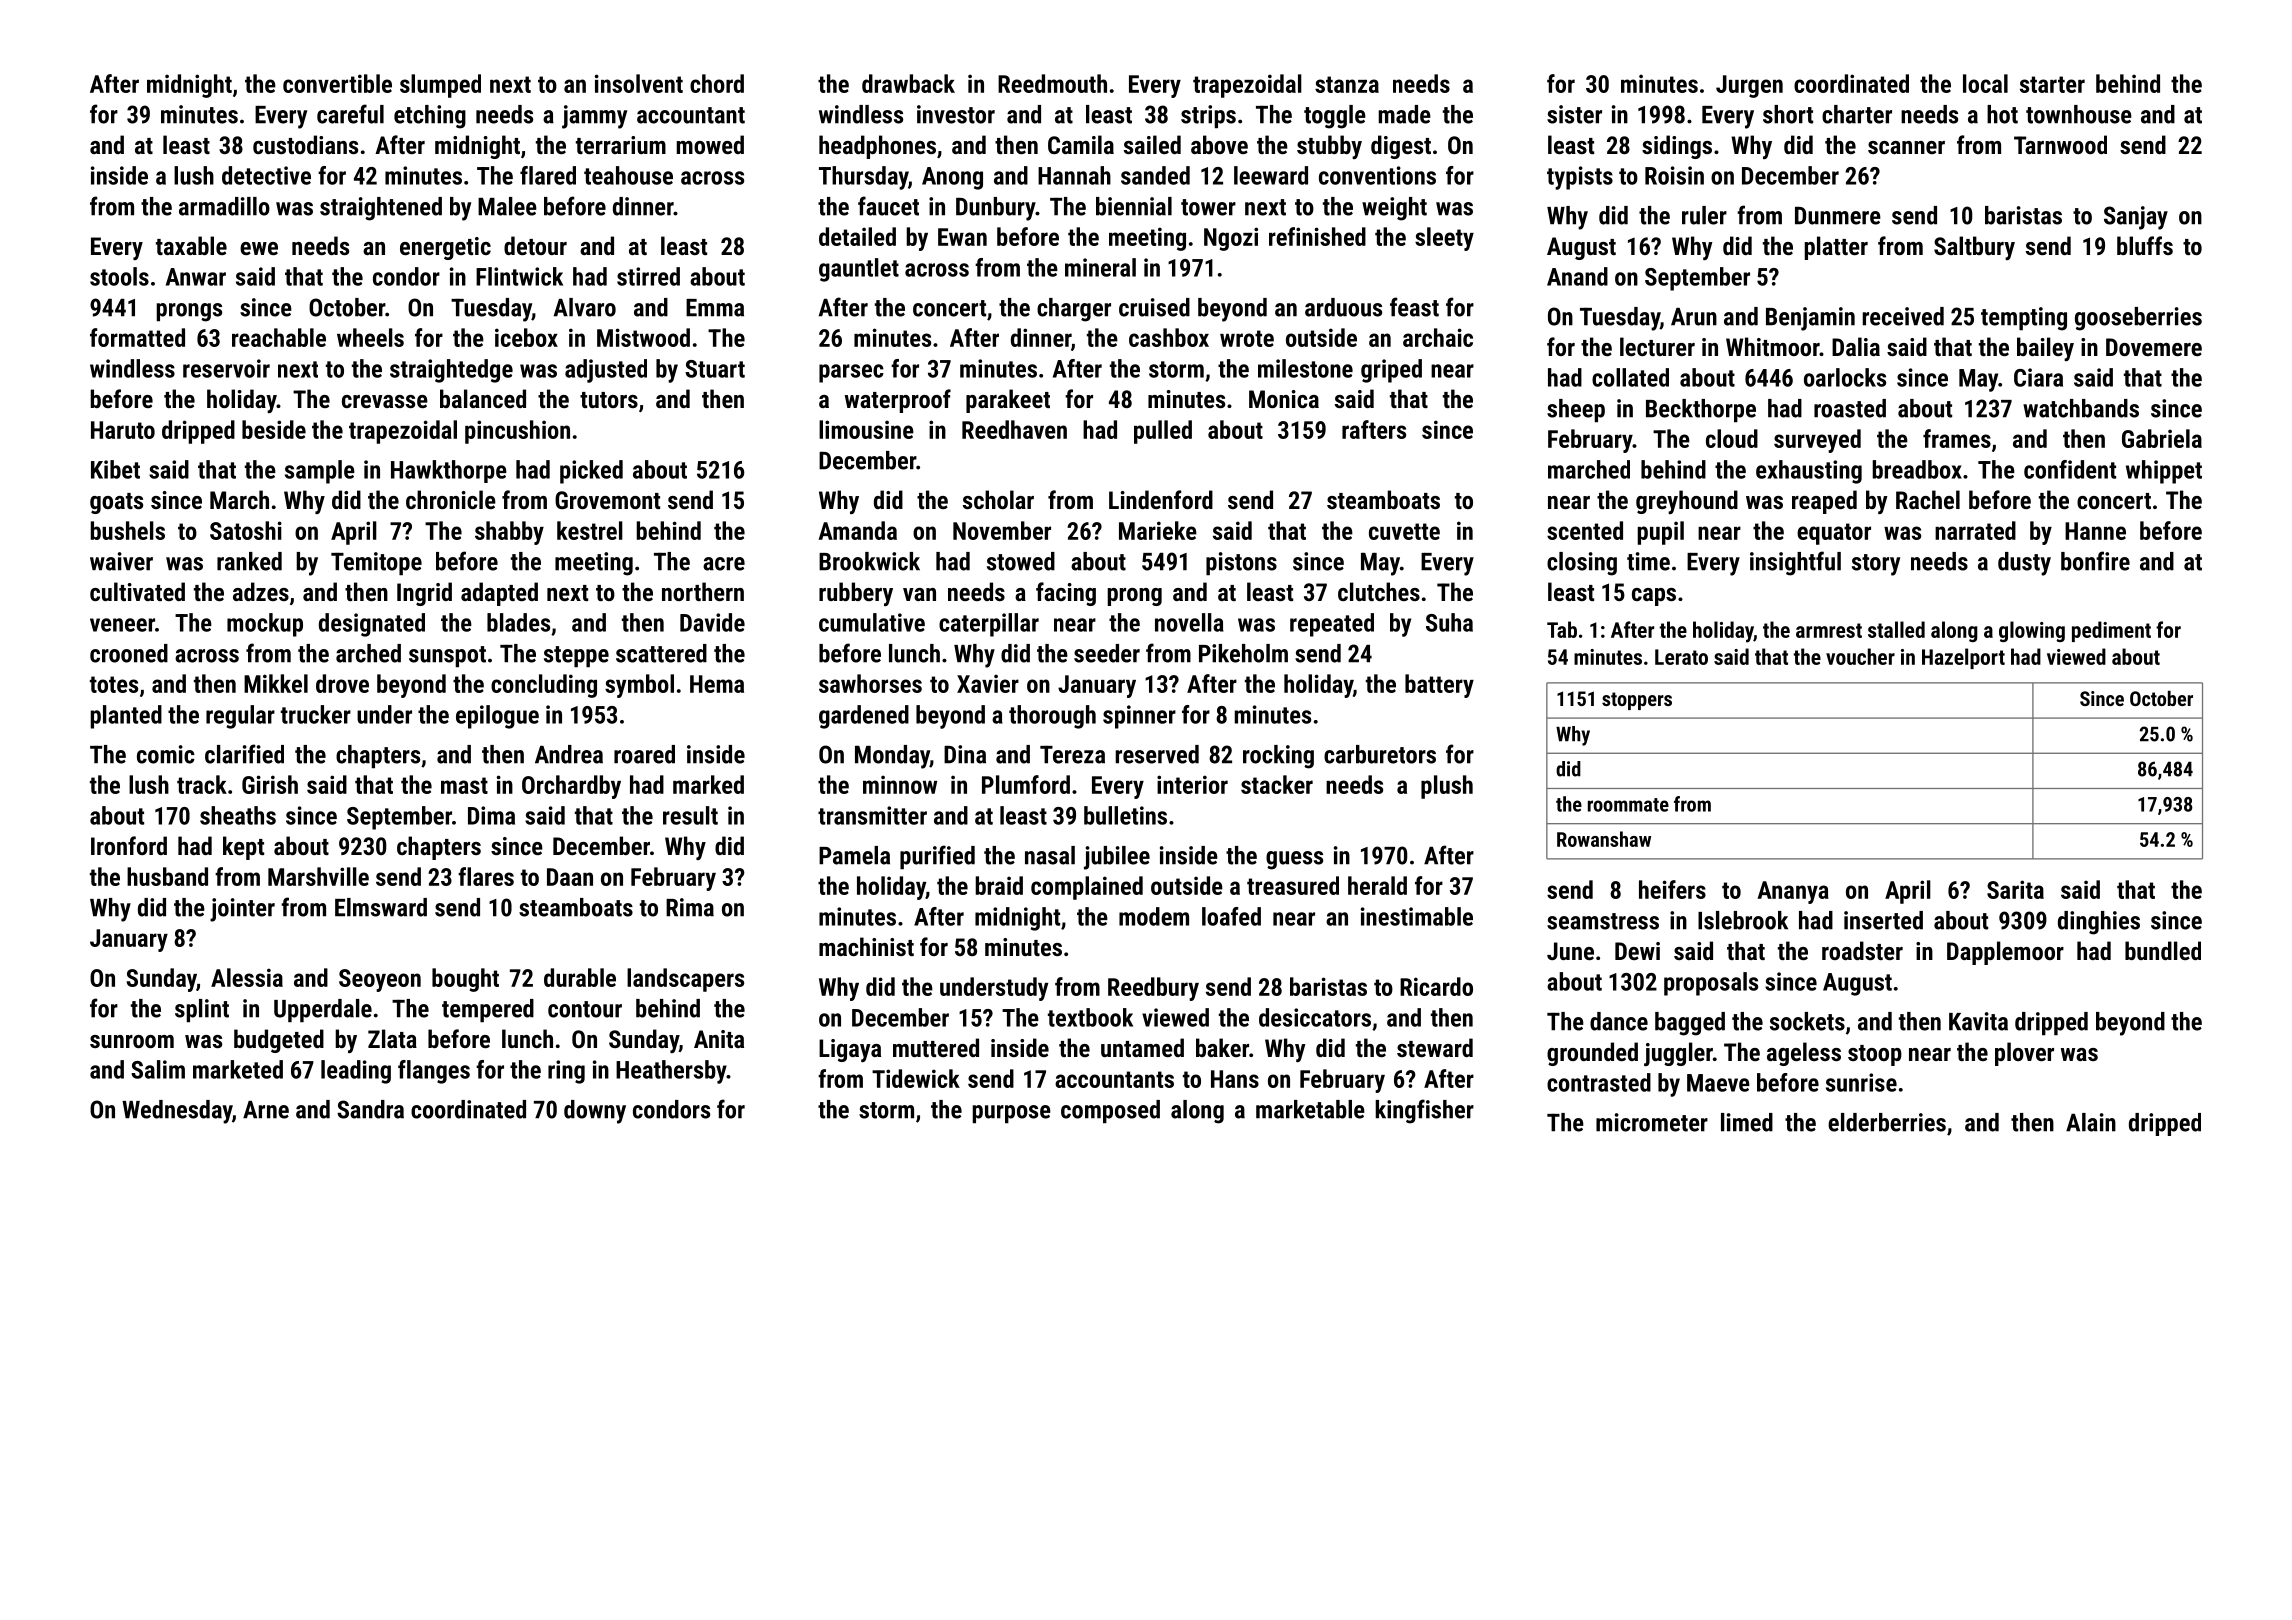 This document has height=1620, width=2292. I want to click on Pamela, so click(854, 855).
